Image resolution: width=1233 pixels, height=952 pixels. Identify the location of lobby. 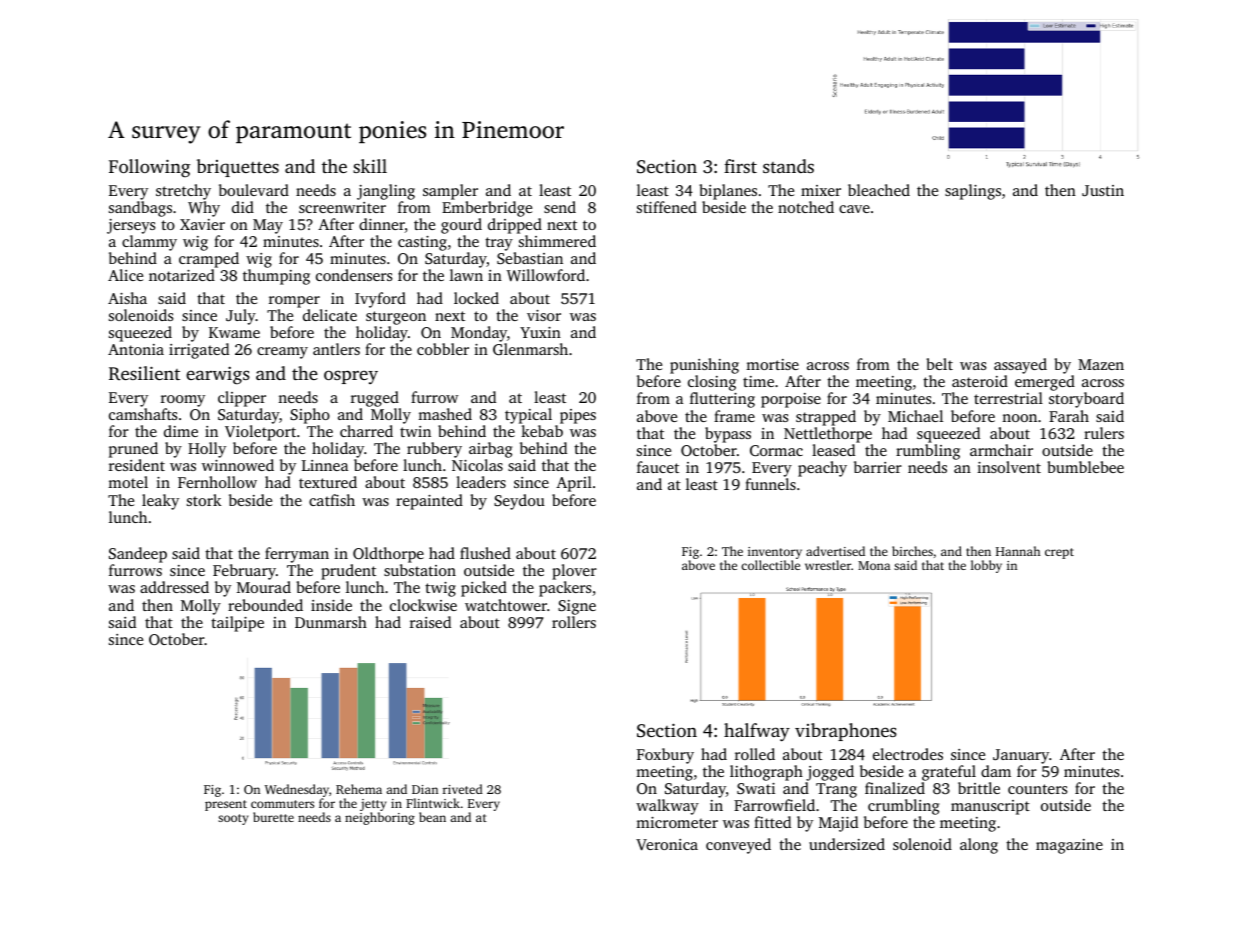
(986, 566).
